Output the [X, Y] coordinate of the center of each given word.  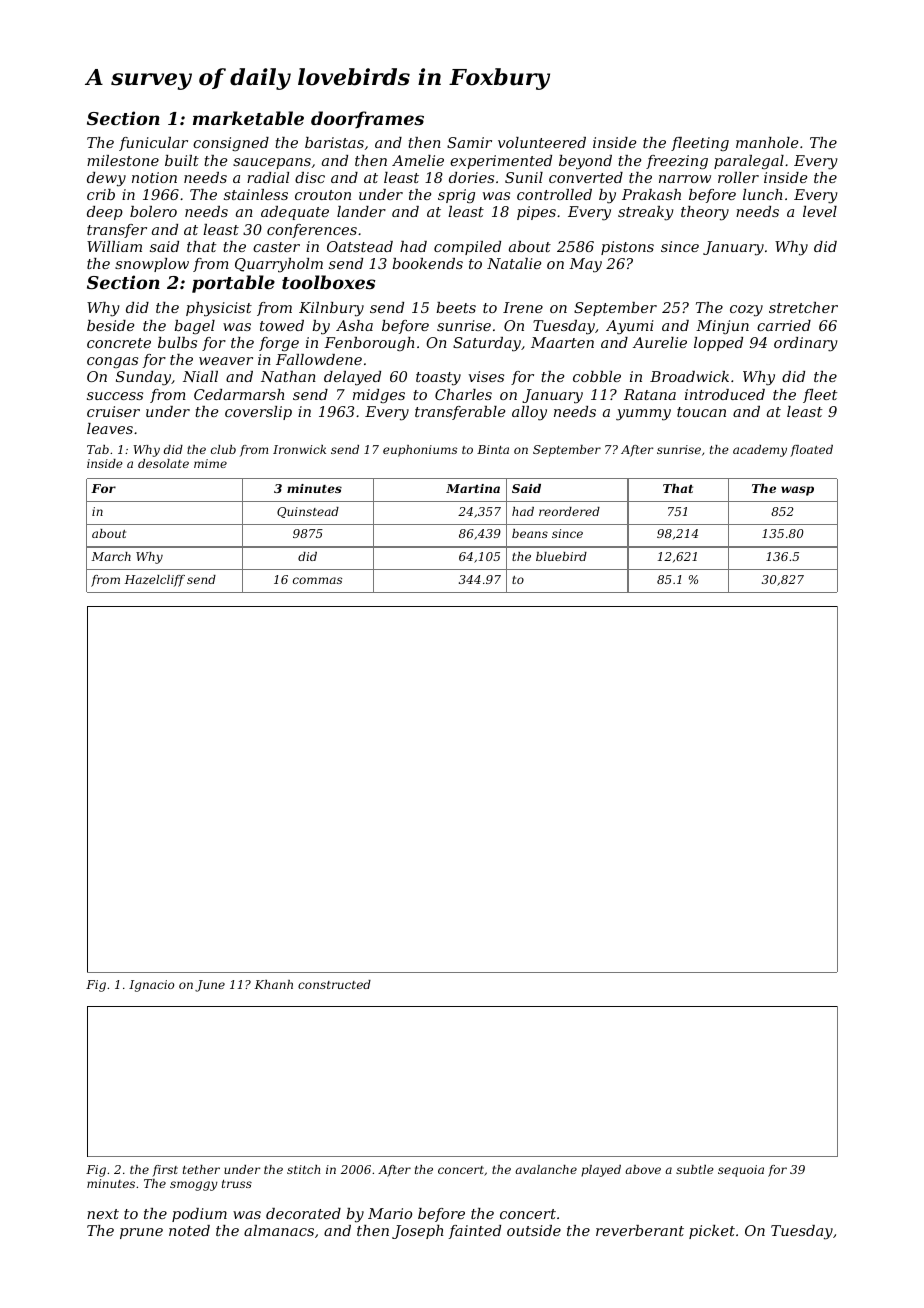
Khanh [274, 984]
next [103, 1214]
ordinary [806, 344]
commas [317, 580]
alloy [529, 413]
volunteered [542, 142]
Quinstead [308, 512]
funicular [153, 144]
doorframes [367, 119]
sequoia [741, 1171]
